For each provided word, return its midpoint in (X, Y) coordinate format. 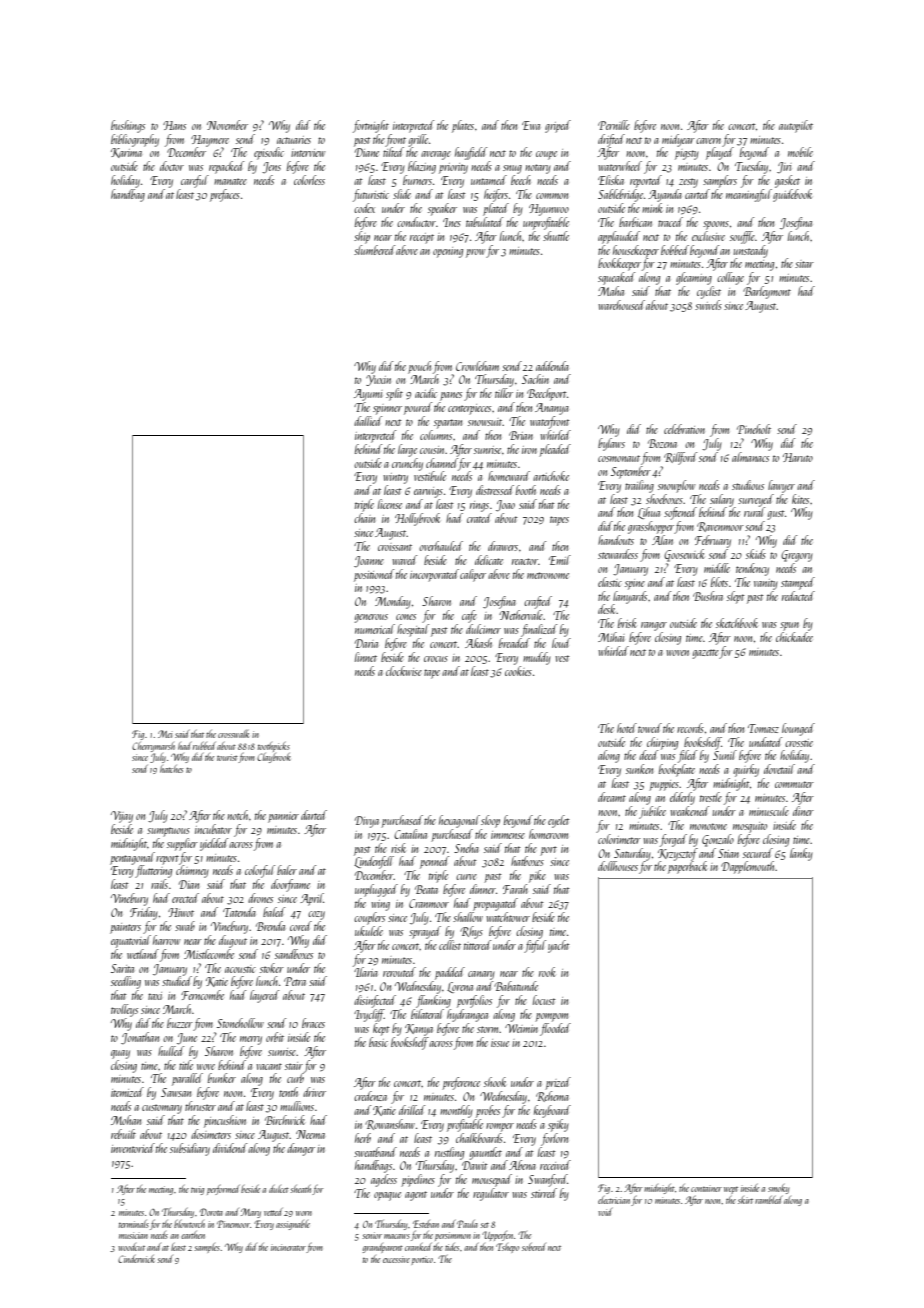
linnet (366, 657)
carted (697, 194)
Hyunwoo (549, 210)
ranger (654, 626)
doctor (172, 166)
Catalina (410, 834)
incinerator (288, 1247)
